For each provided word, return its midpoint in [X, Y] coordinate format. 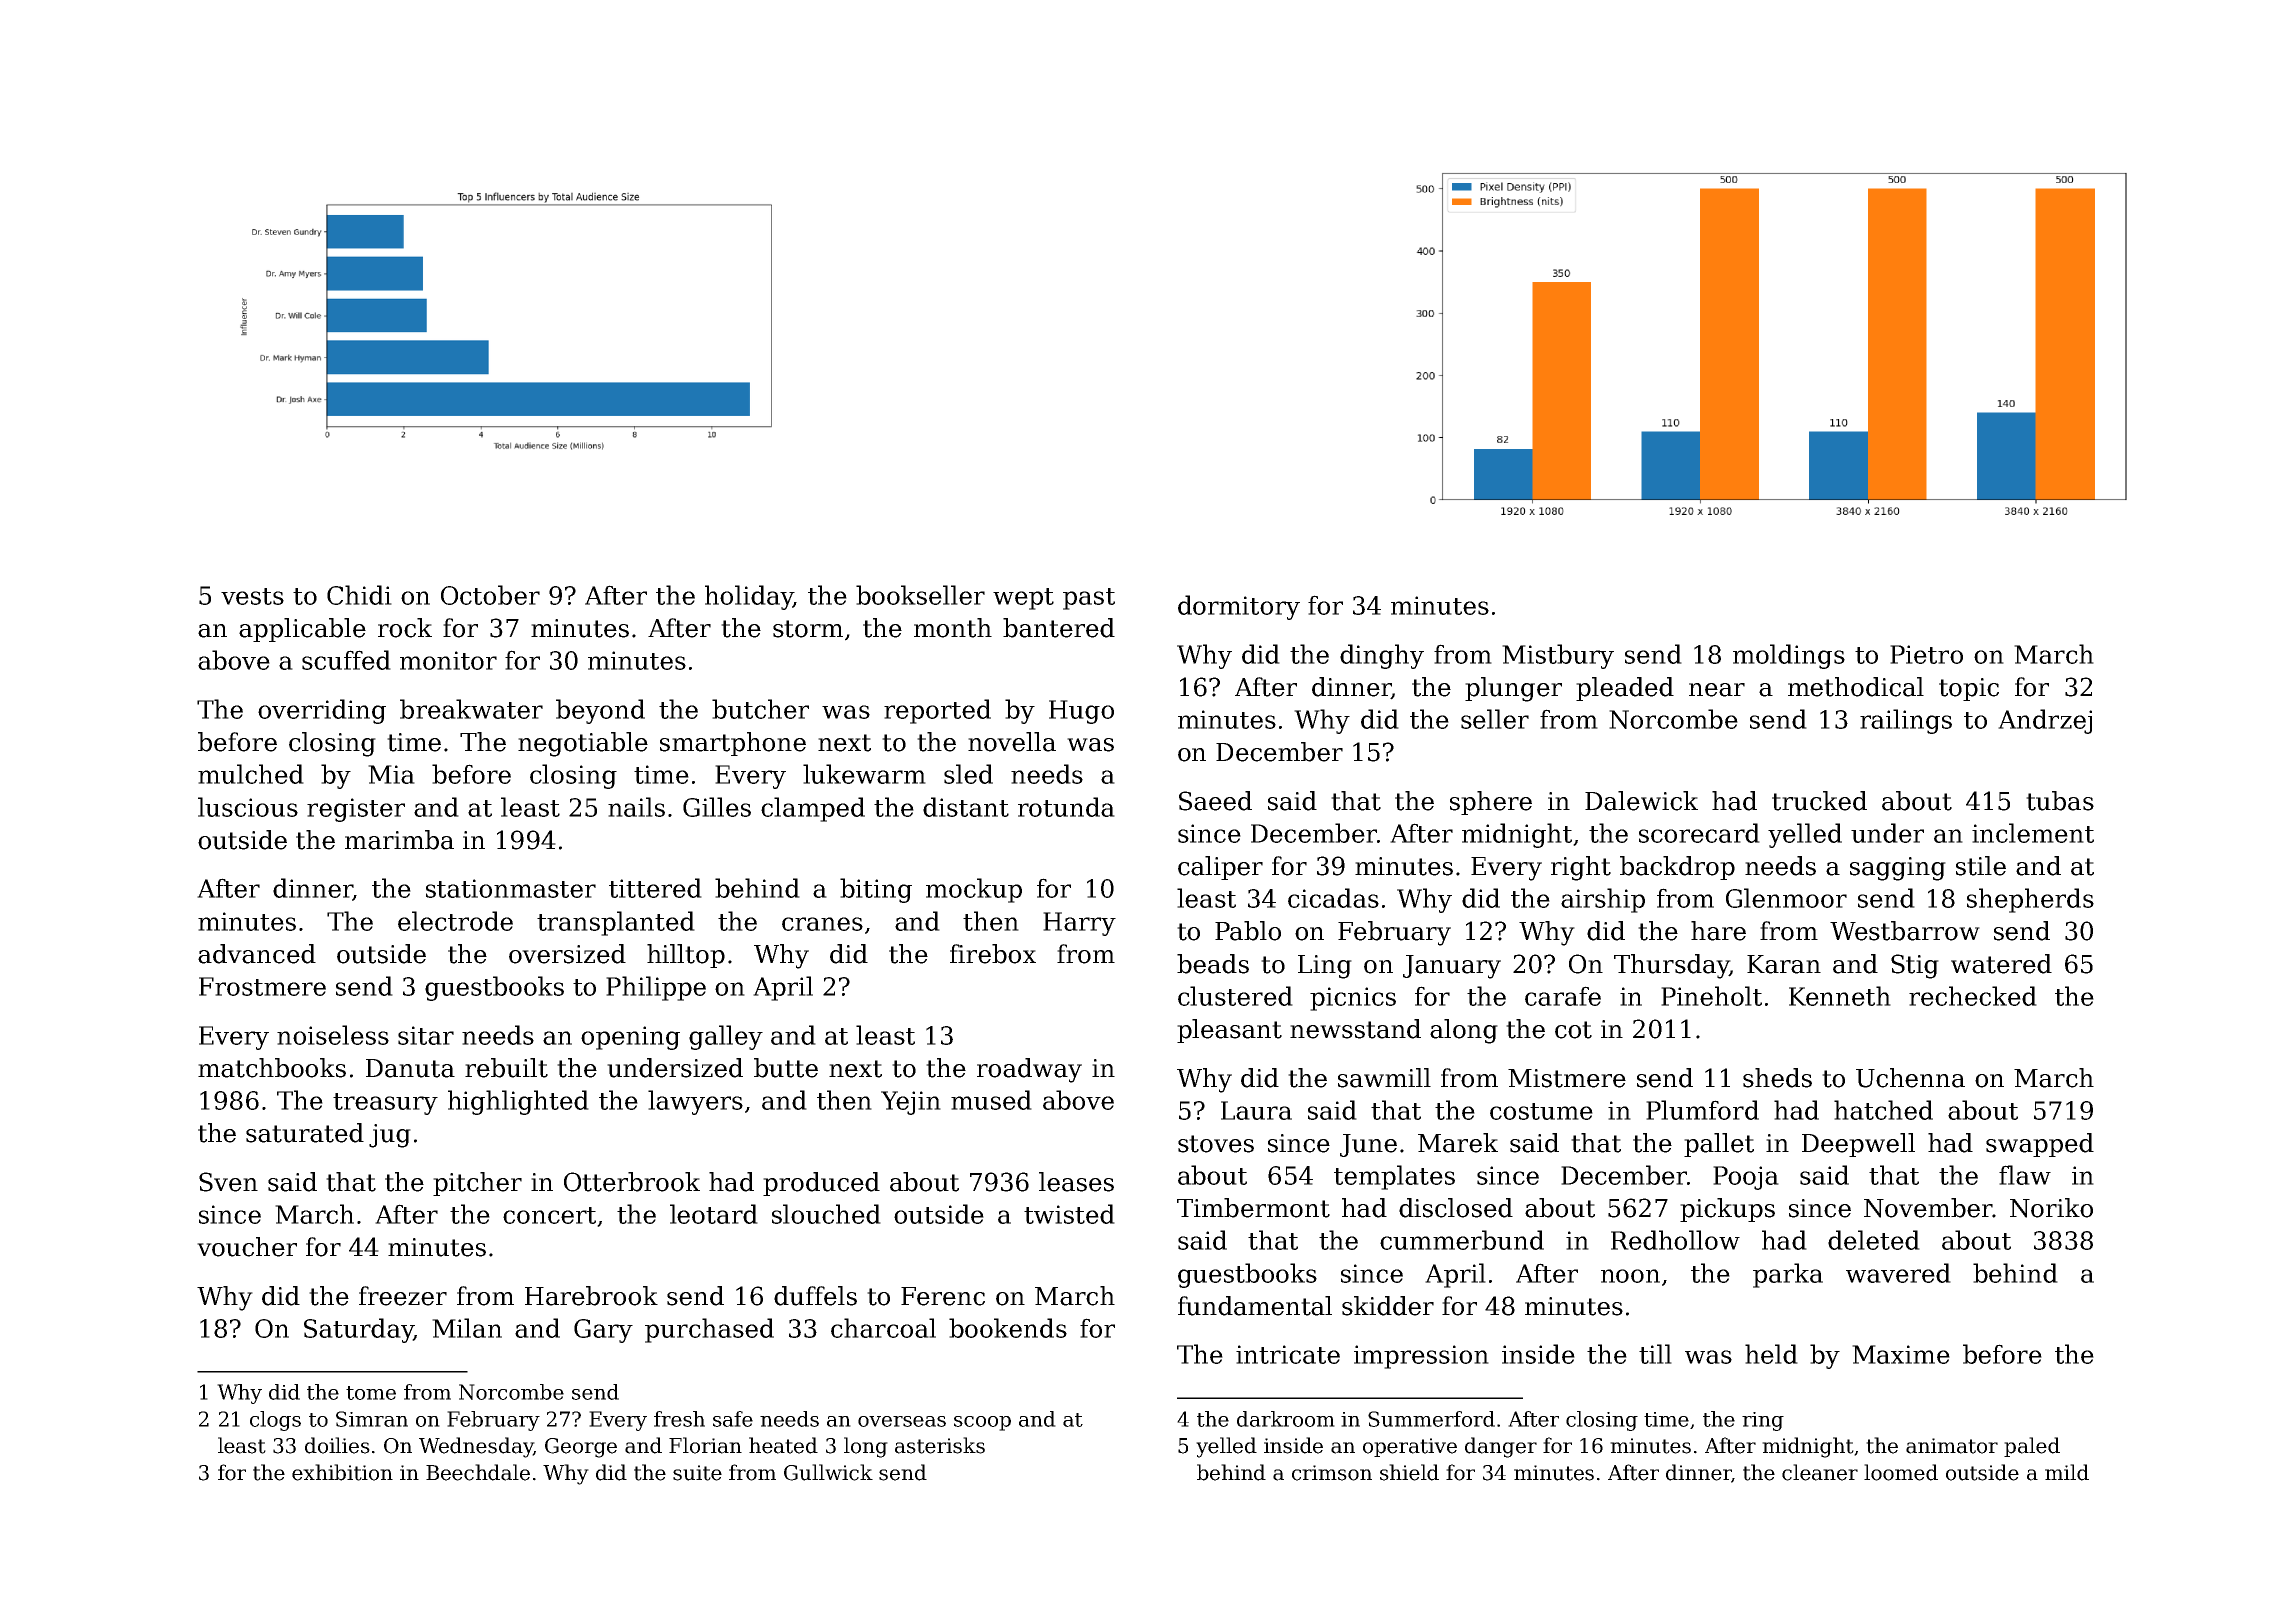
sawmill [1384, 1078]
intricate [1288, 1354]
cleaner [1820, 1472]
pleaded [1625, 689]
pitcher [477, 1184]
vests [252, 596]
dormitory [1239, 607]
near [1717, 690]
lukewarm [864, 774]
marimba [399, 840]
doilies [337, 1445]
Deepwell [1858, 1145]
